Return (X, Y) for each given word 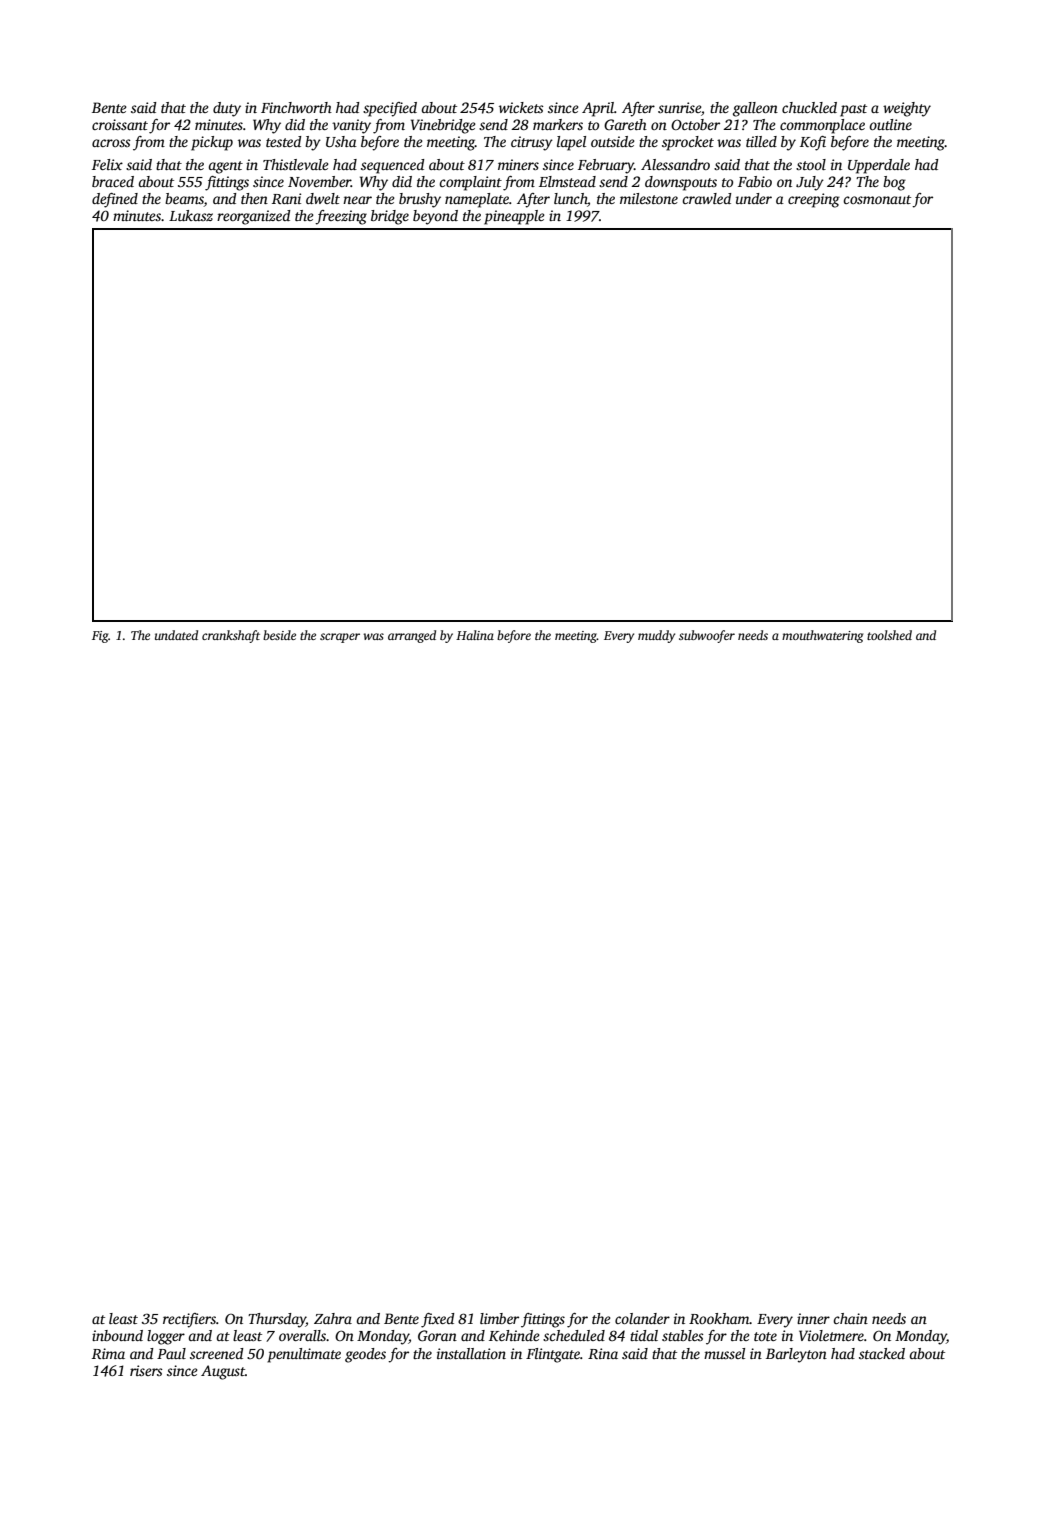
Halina (475, 635)
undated (176, 635)
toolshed (889, 635)
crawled (706, 198)
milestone (649, 198)
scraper (340, 638)
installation (471, 1353)
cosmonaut (877, 199)
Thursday (277, 1320)
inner (813, 1318)
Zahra (333, 1318)
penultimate (304, 1355)
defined (115, 200)
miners (518, 164)
